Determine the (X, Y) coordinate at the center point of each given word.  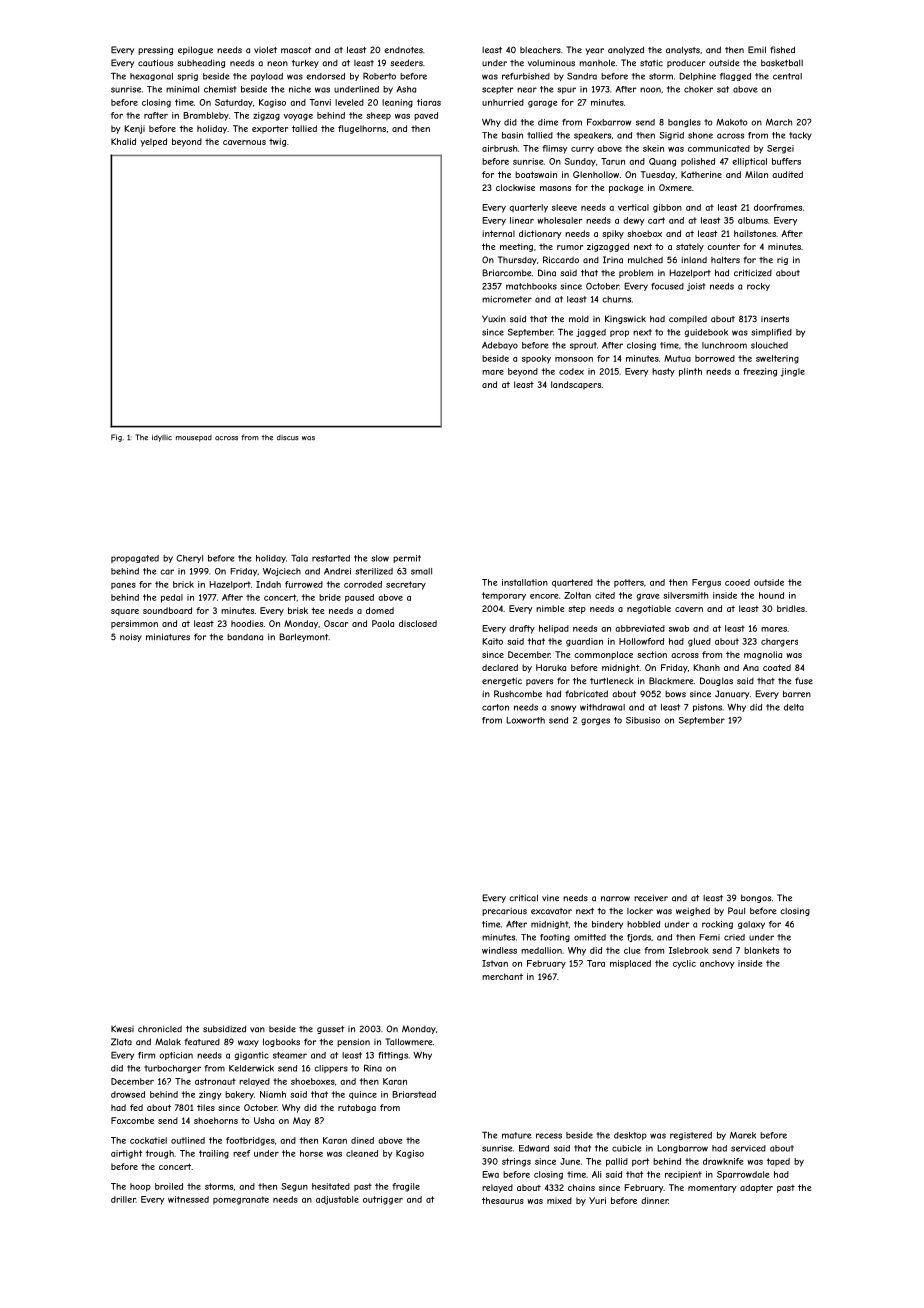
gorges (595, 721)
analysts (683, 50)
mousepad (194, 438)
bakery (239, 1095)
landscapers (576, 385)
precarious (504, 911)
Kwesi (122, 1029)
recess (549, 1136)
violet (265, 50)
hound (771, 595)
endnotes (403, 50)
